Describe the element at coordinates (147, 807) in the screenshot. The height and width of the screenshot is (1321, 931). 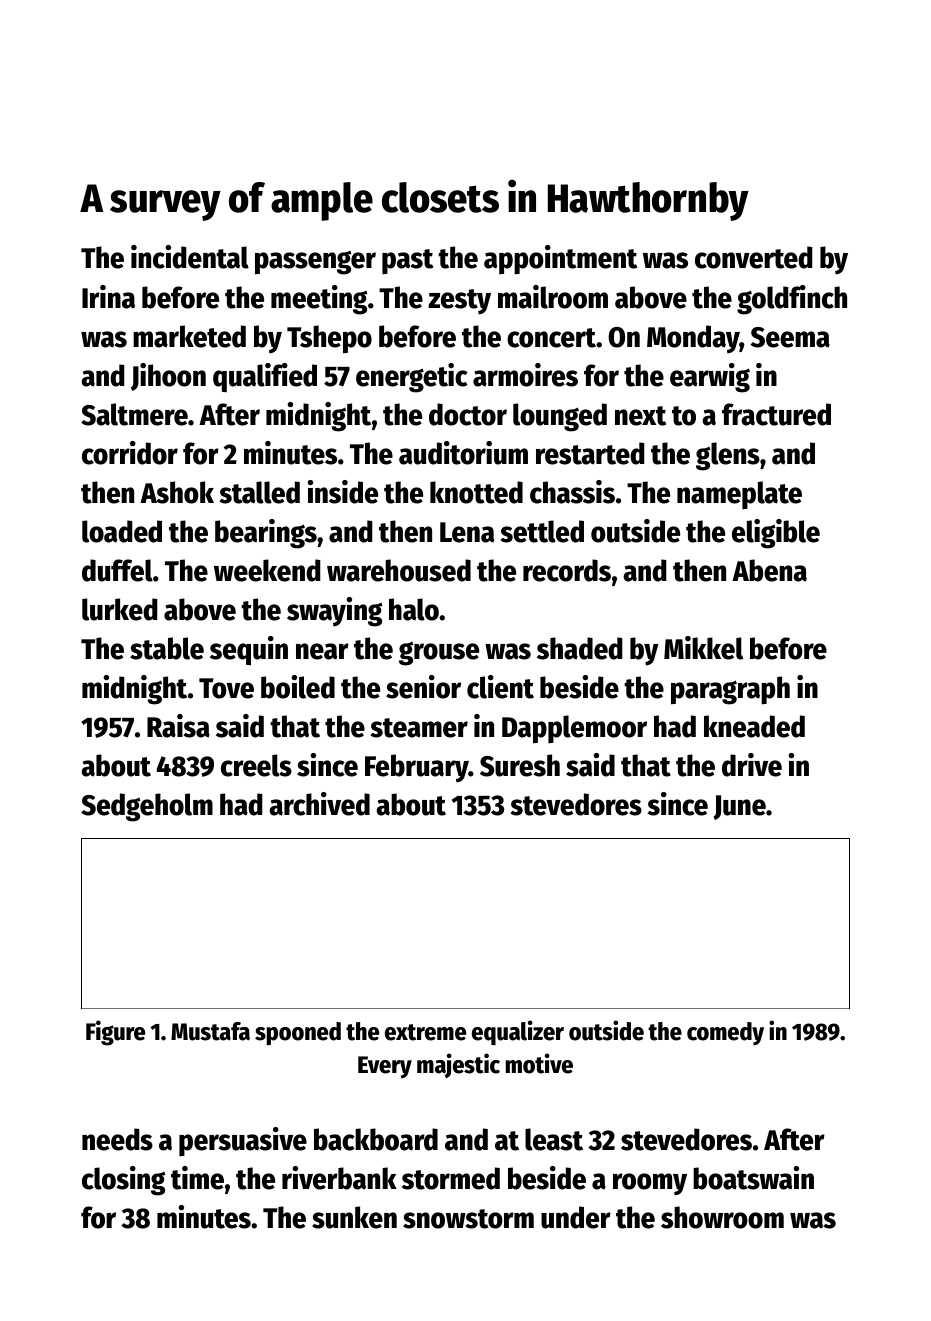
I see `Sedgeholm` at that location.
